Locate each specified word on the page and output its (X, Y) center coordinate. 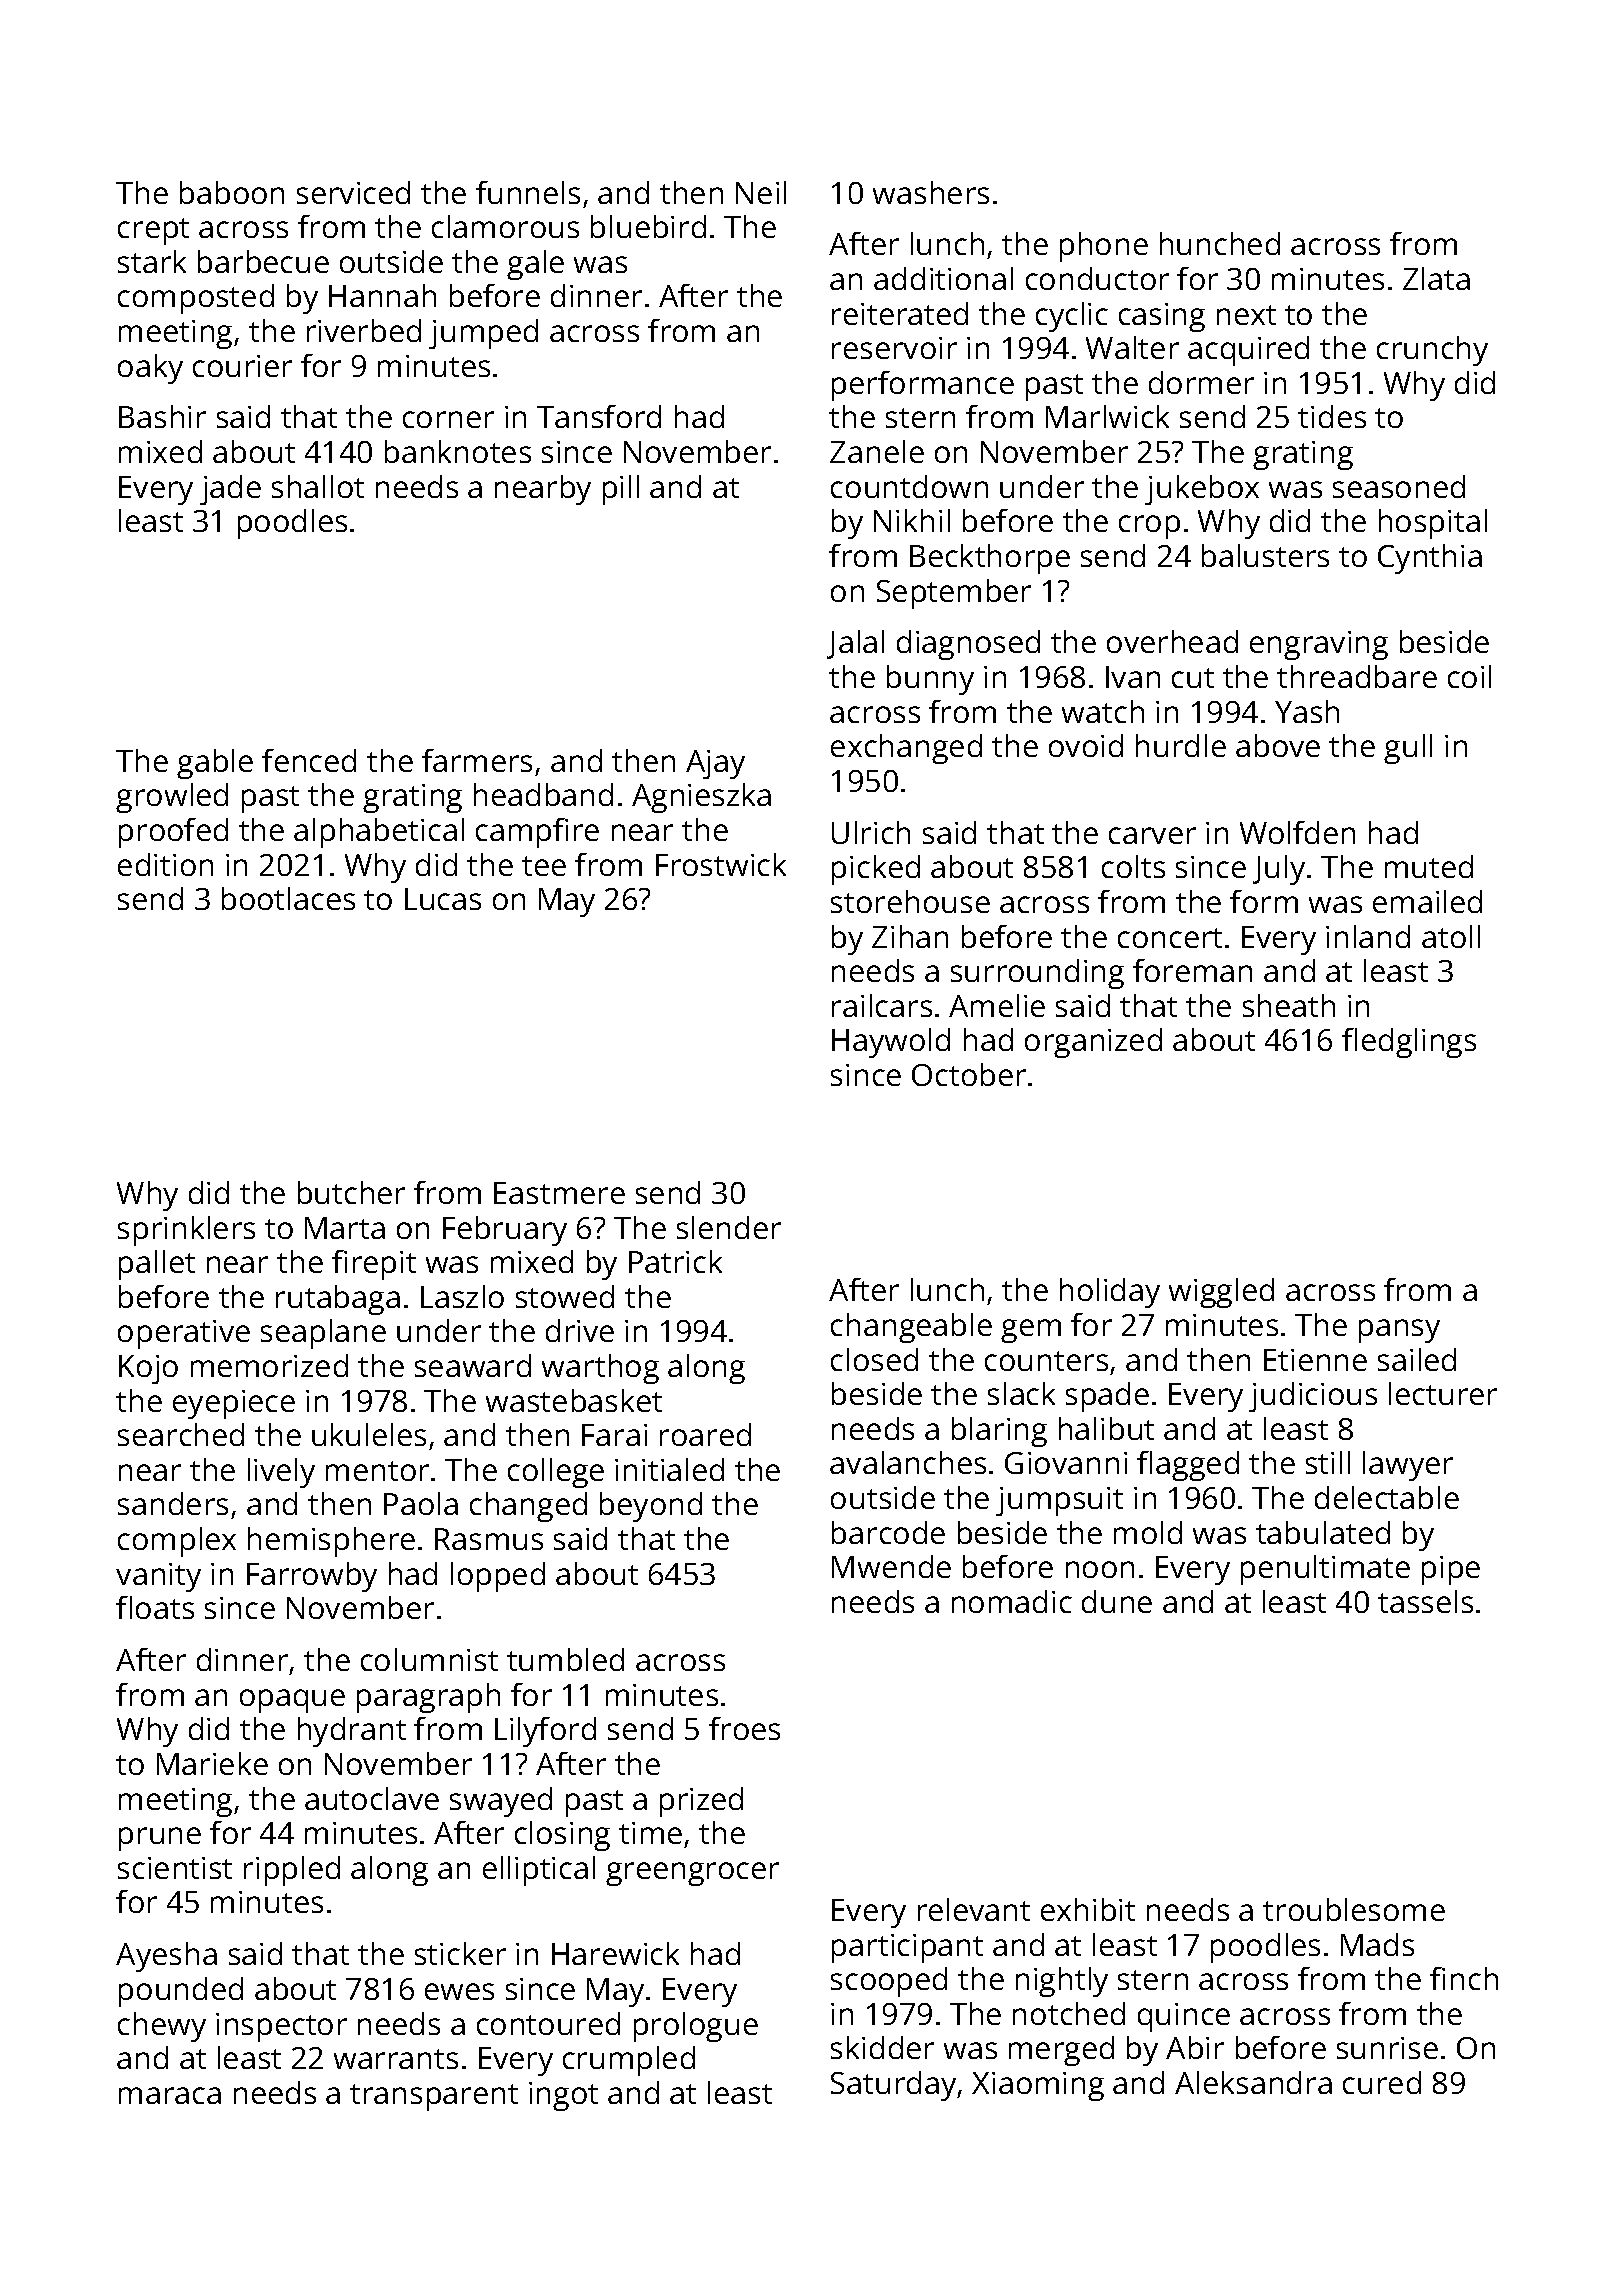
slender (729, 1227)
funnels (528, 192)
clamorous (505, 226)
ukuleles (369, 1434)
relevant (974, 1909)
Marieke (212, 1763)
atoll (1451, 936)
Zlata (1436, 278)
